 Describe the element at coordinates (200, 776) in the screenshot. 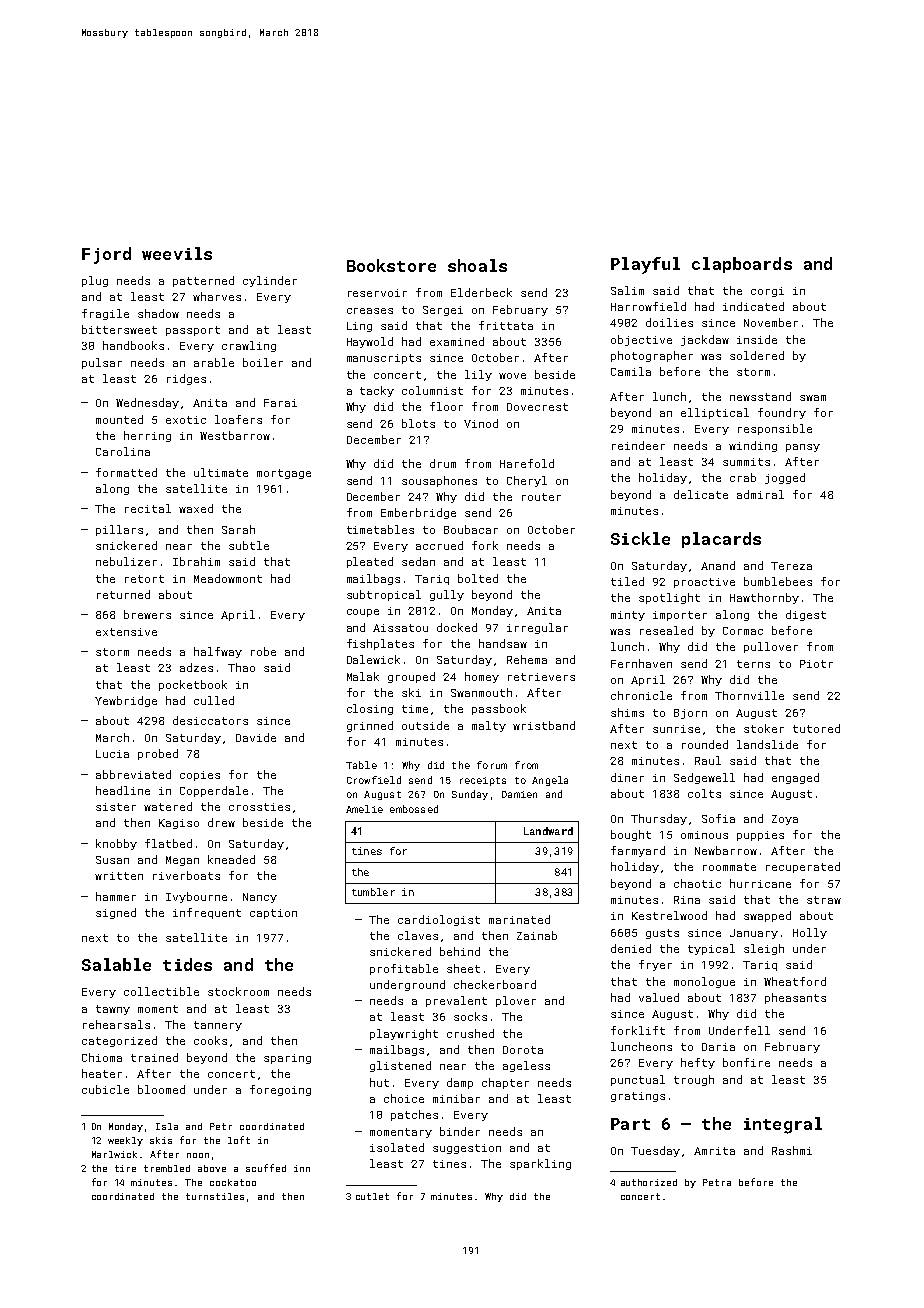

I see `copies` at that location.
